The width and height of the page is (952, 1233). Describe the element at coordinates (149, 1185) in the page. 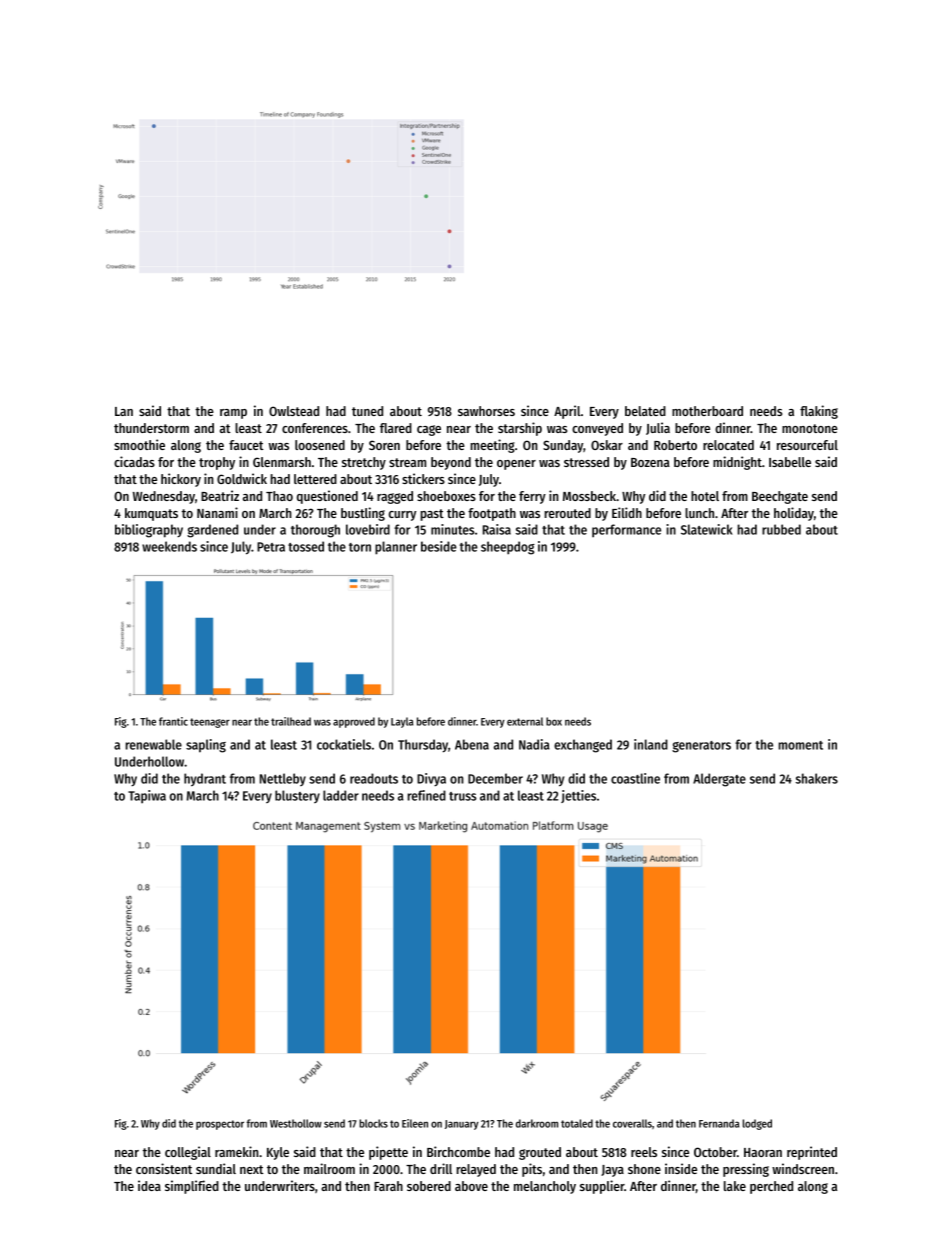

I see `idea` at that location.
